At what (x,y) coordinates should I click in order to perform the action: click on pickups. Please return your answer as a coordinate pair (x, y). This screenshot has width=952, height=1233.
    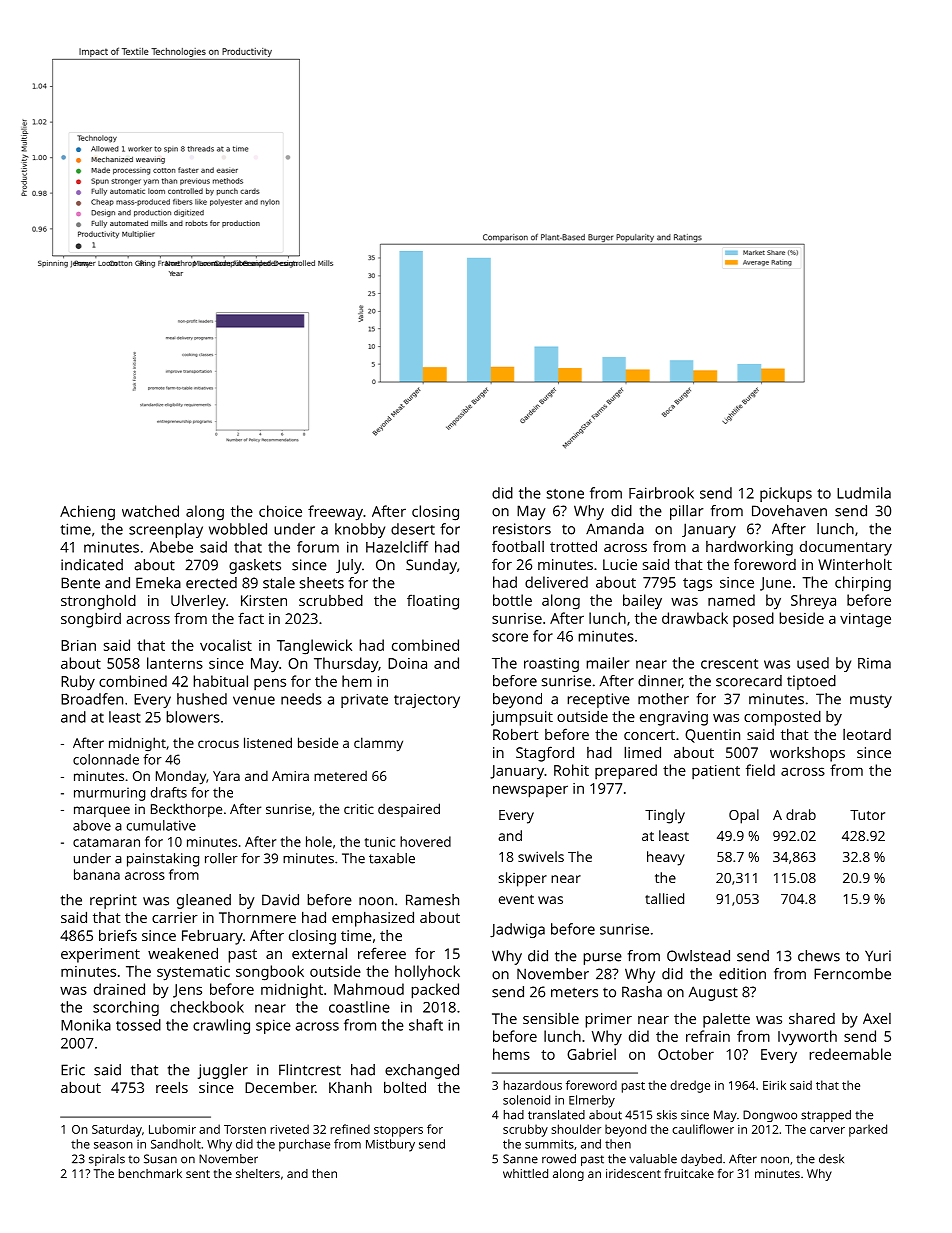
    Looking at the image, I should click on (786, 494).
